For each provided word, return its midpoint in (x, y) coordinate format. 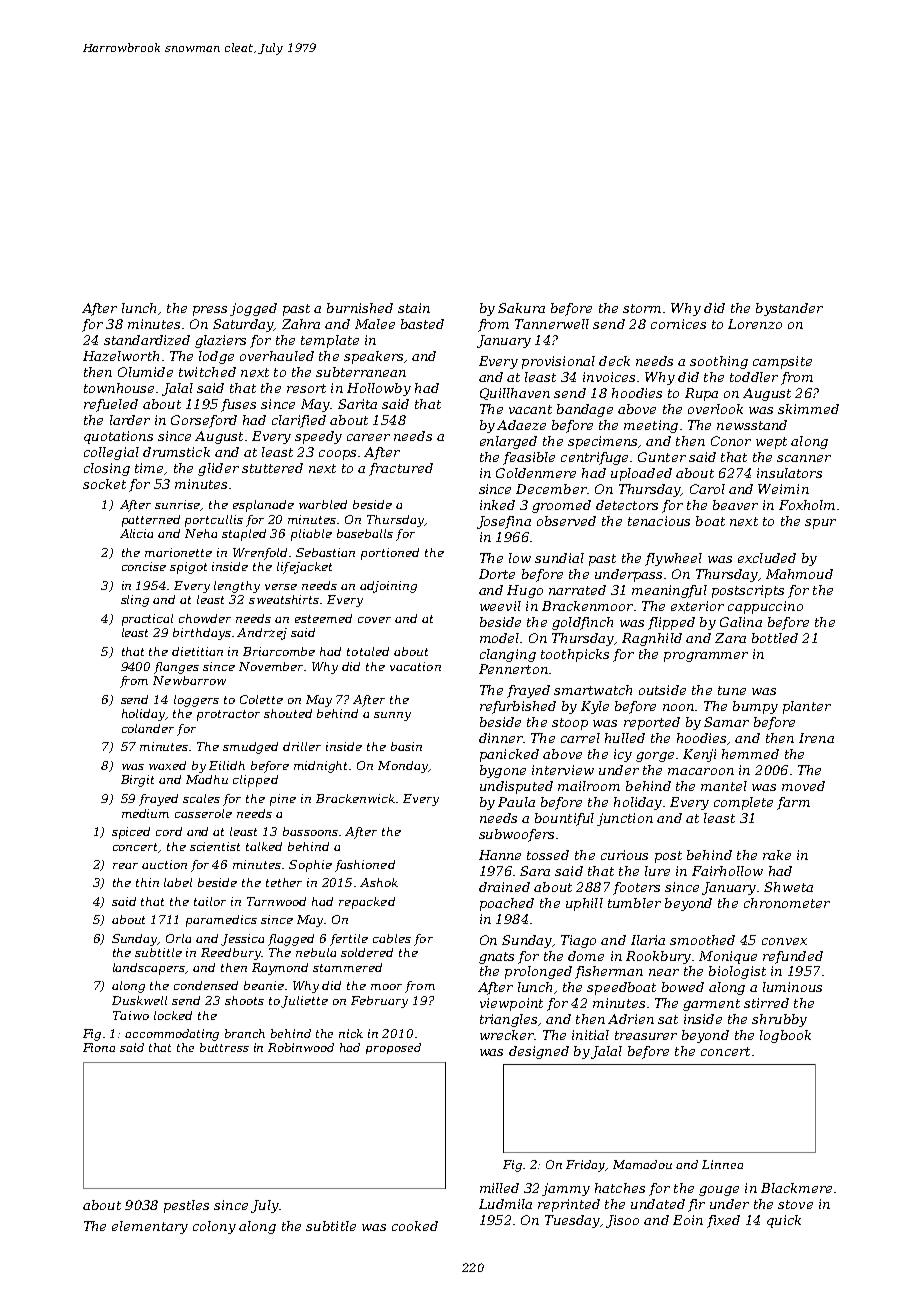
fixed (723, 1221)
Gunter (662, 457)
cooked (415, 1226)
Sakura (521, 308)
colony (214, 1227)
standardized (147, 340)
